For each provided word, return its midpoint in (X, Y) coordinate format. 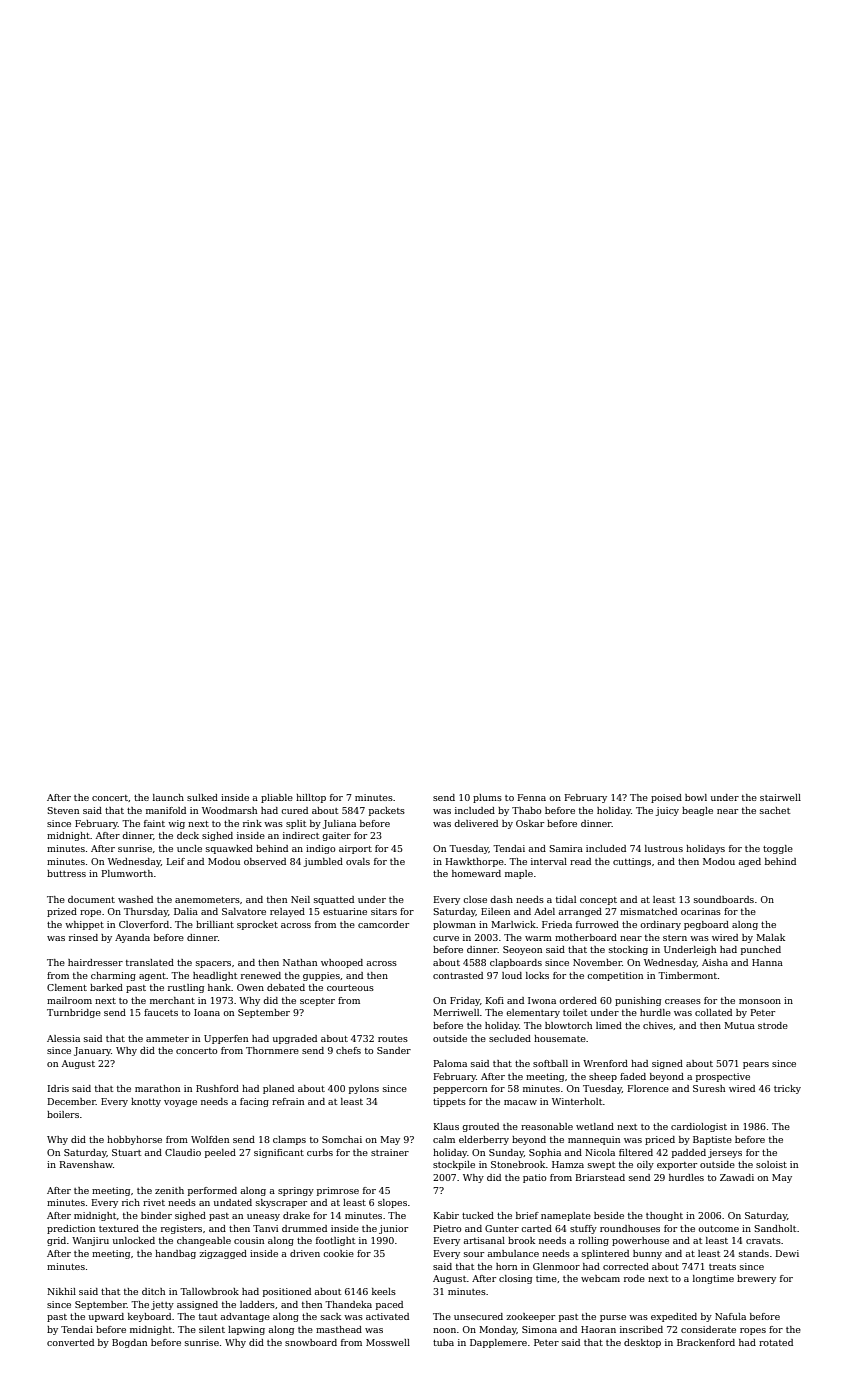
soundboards (724, 899)
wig (176, 824)
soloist (771, 1164)
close (475, 899)
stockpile (454, 1165)
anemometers (207, 900)
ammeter (167, 1039)
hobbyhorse (134, 1140)
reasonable (547, 1126)
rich (131, 1202)
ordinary (660, 925)
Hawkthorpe (475, 862)
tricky (787, 1089)
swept (601, 1166)
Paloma (450, 1063)
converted (70, 1342)
